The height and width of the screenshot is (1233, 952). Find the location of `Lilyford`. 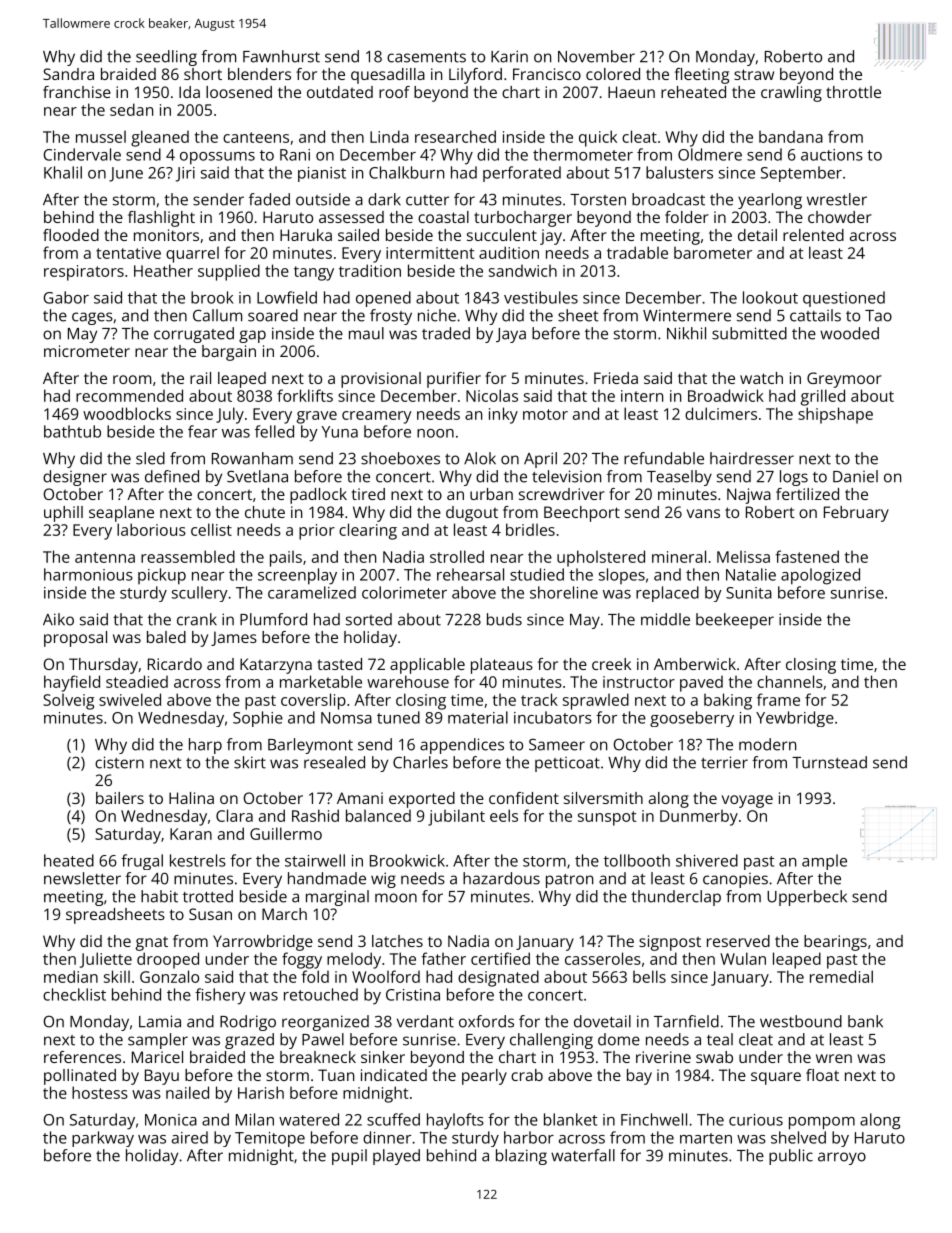

Lilyford is located at coordinates (475, 76).
